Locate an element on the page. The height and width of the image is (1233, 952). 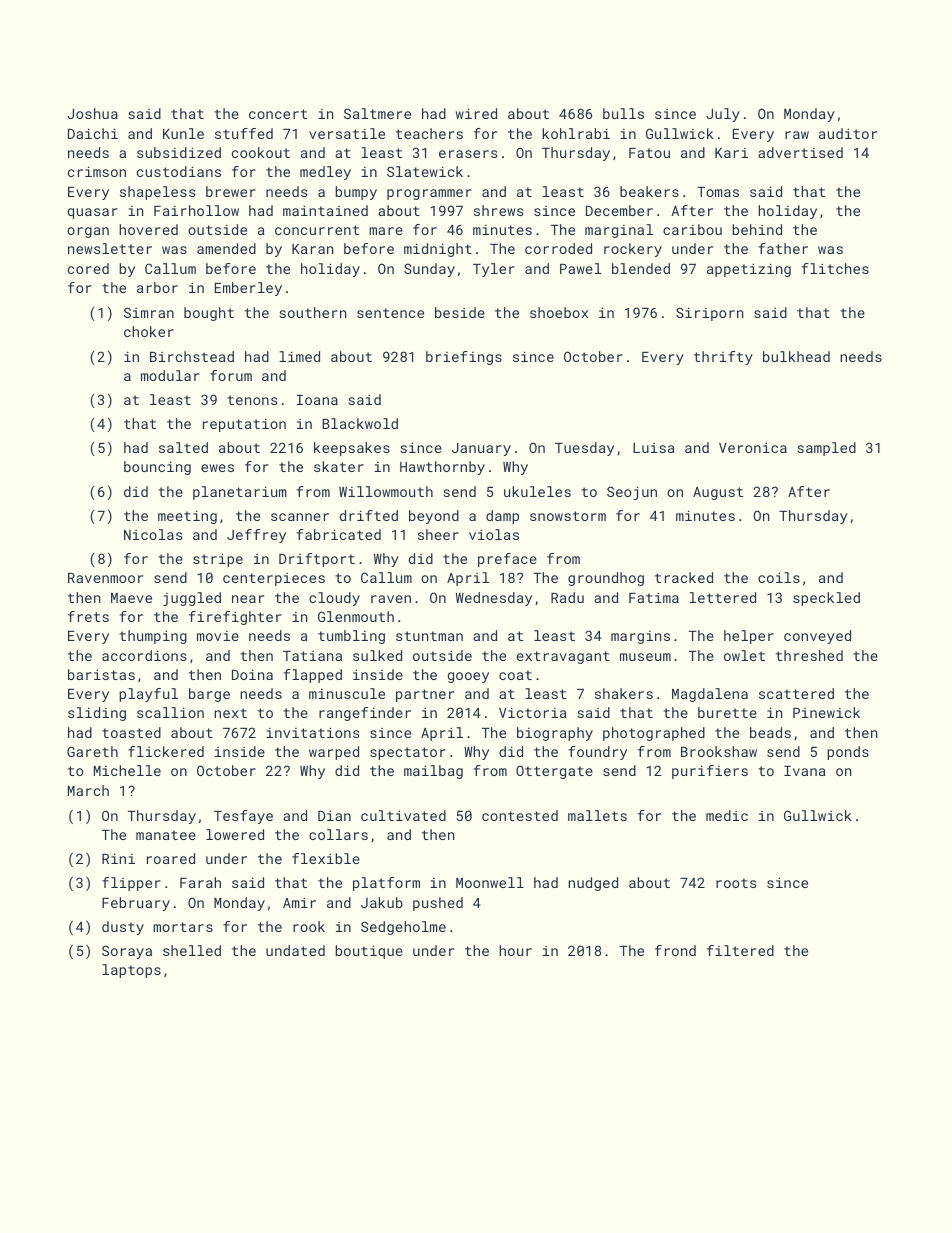
sheer is located at coordinates (438, 534).
